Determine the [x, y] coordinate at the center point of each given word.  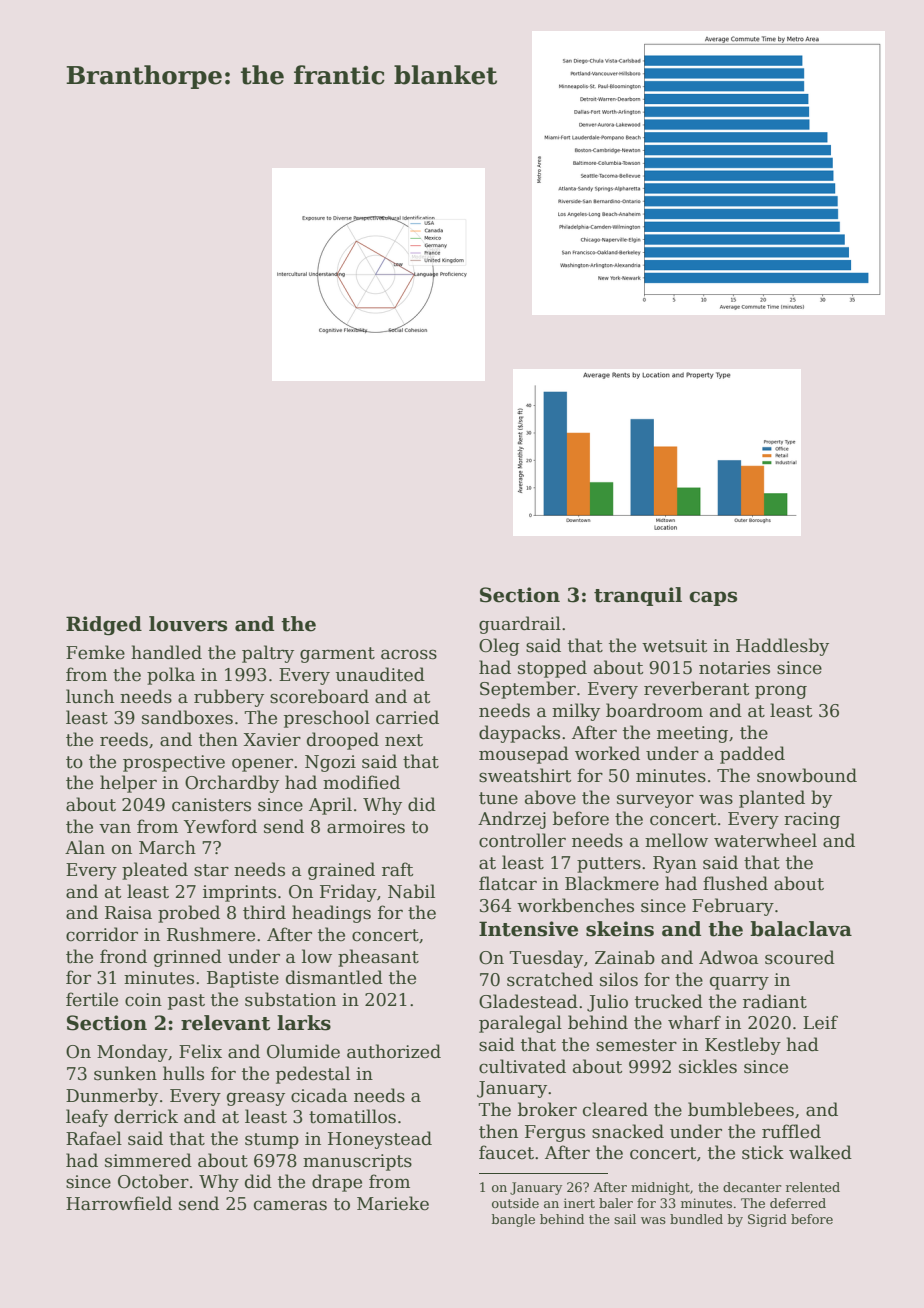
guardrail [520, 625]
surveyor [655, 801]
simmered [148, 1160]
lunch [90, 696]
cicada [319, 1095]
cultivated [522, 1066]
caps [713, 598]
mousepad [524, 755]
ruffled [791, 1131]
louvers [188, 624]
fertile [92, 999]
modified [361, 782]
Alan [85, 847]
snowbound [807, 775]
